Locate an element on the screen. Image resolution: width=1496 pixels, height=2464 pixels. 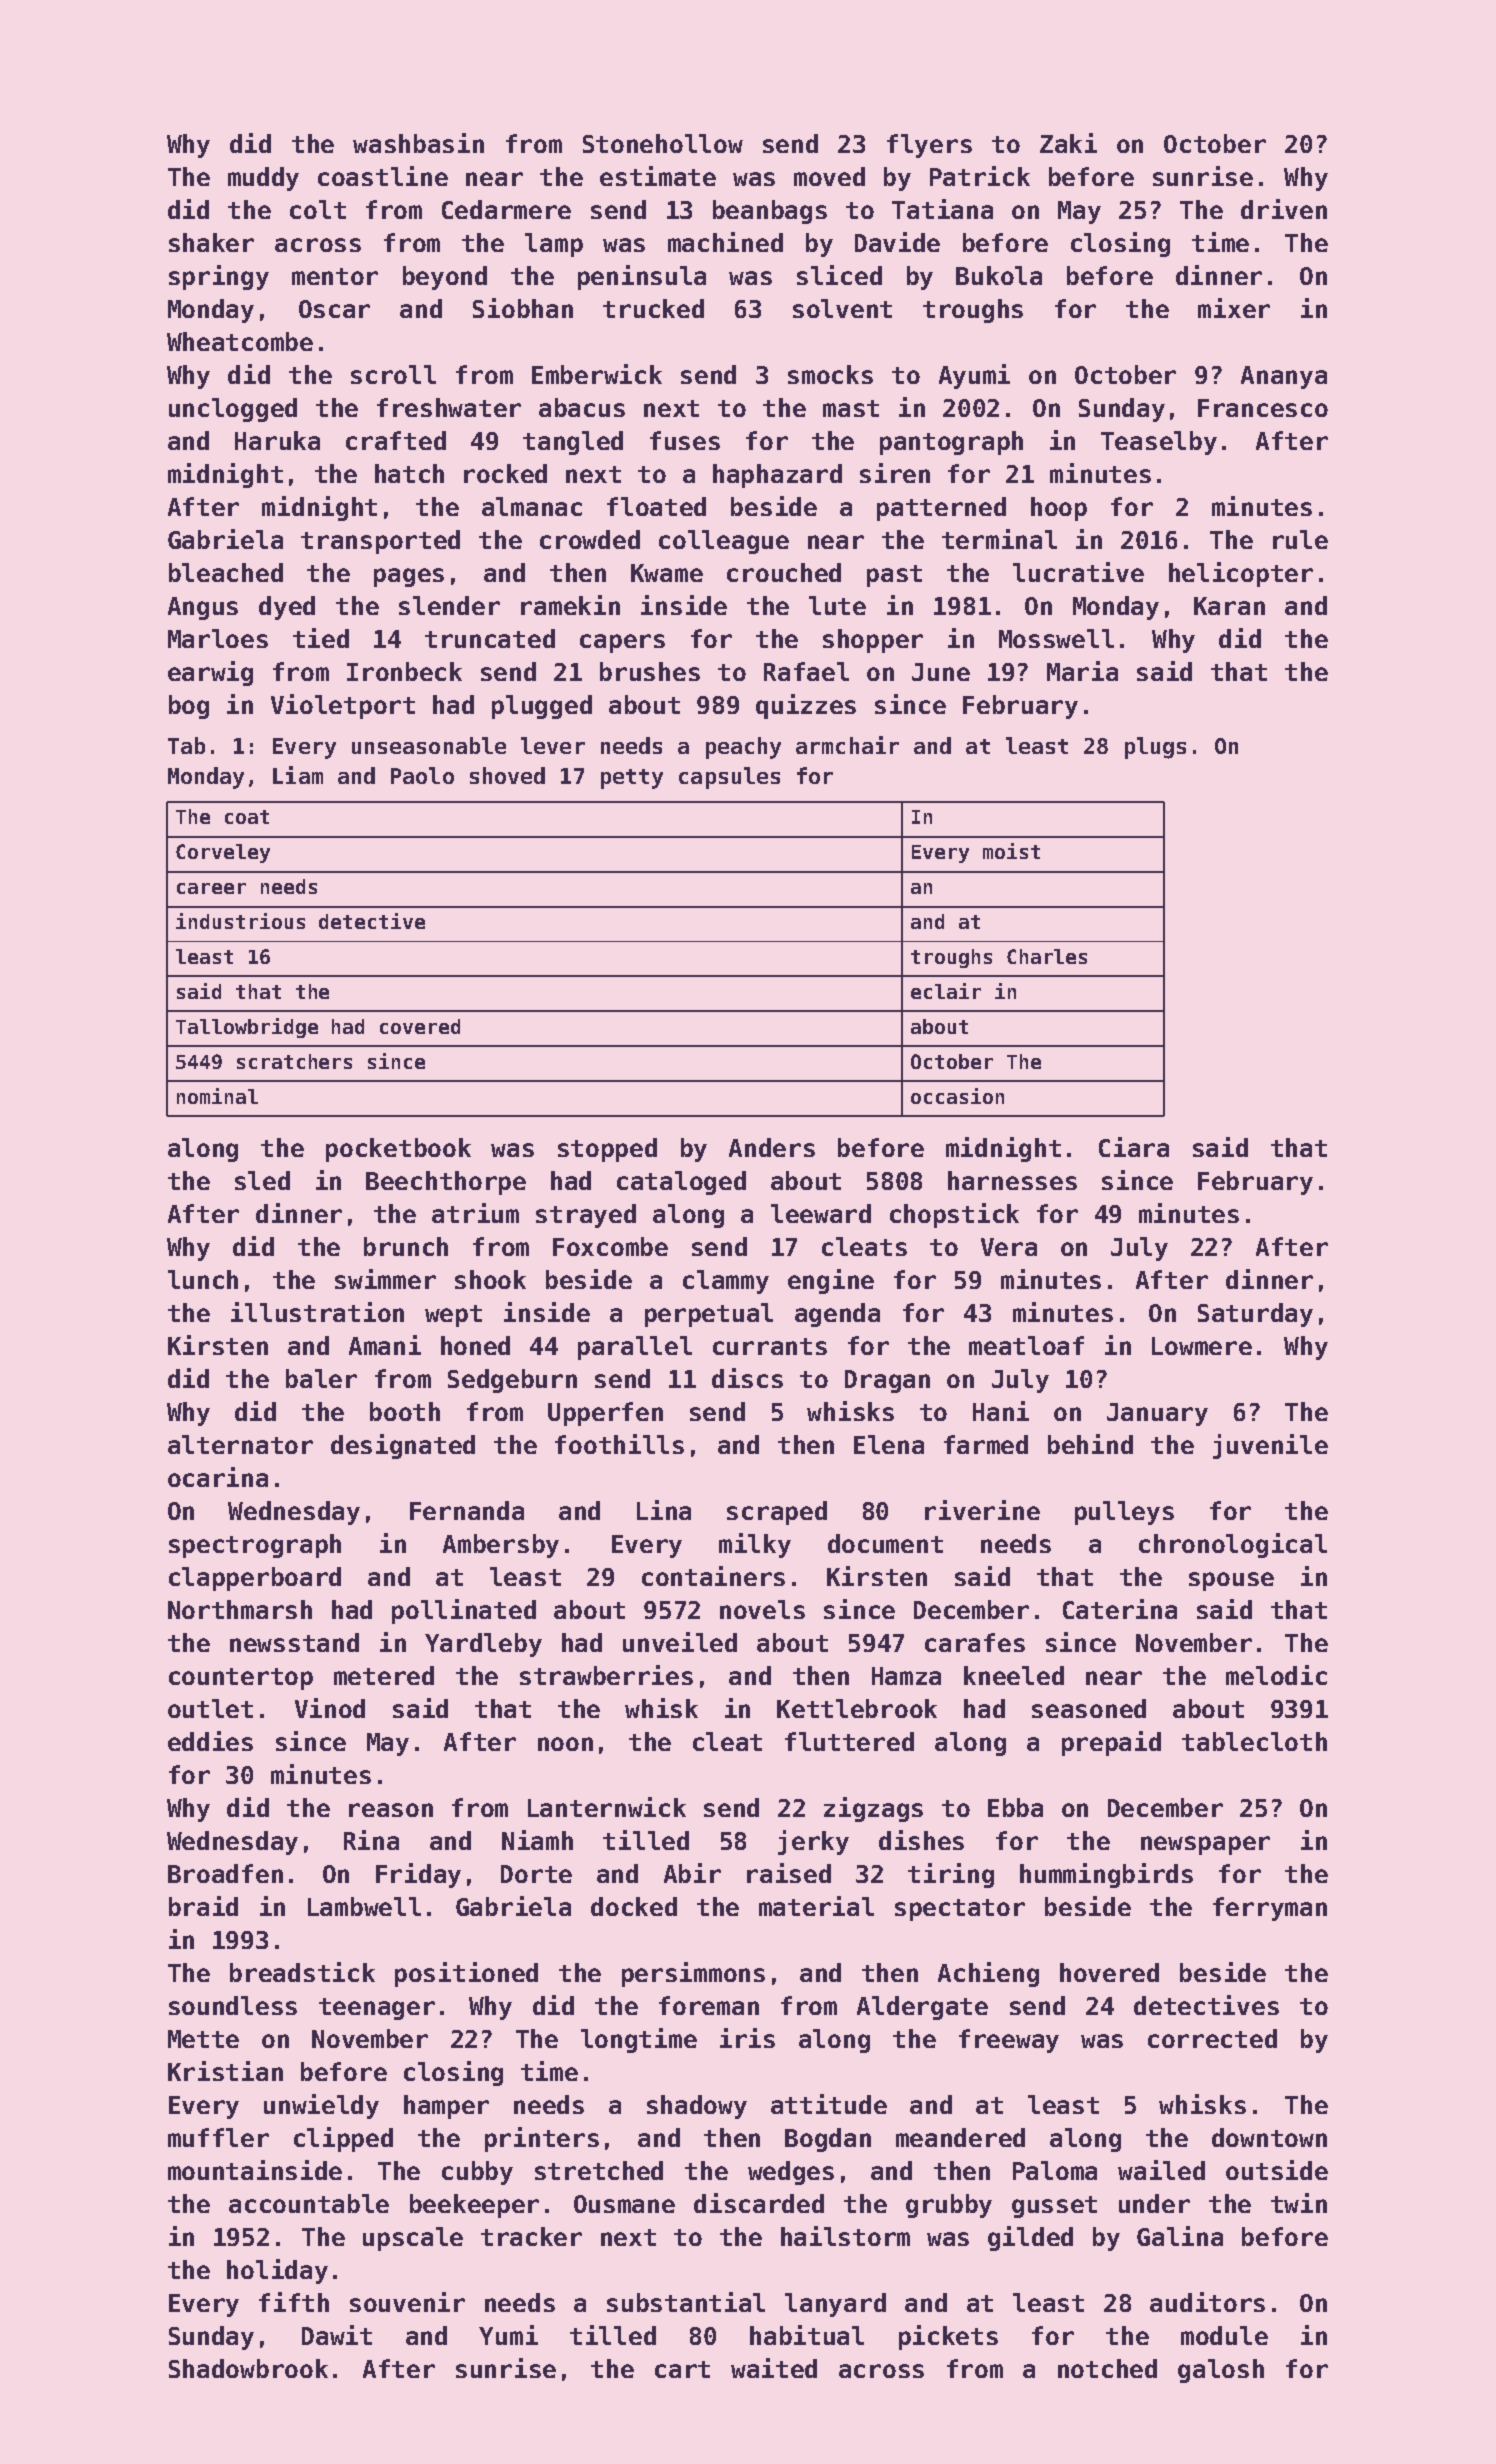
Paolo is located at coordinates (422, 775).
